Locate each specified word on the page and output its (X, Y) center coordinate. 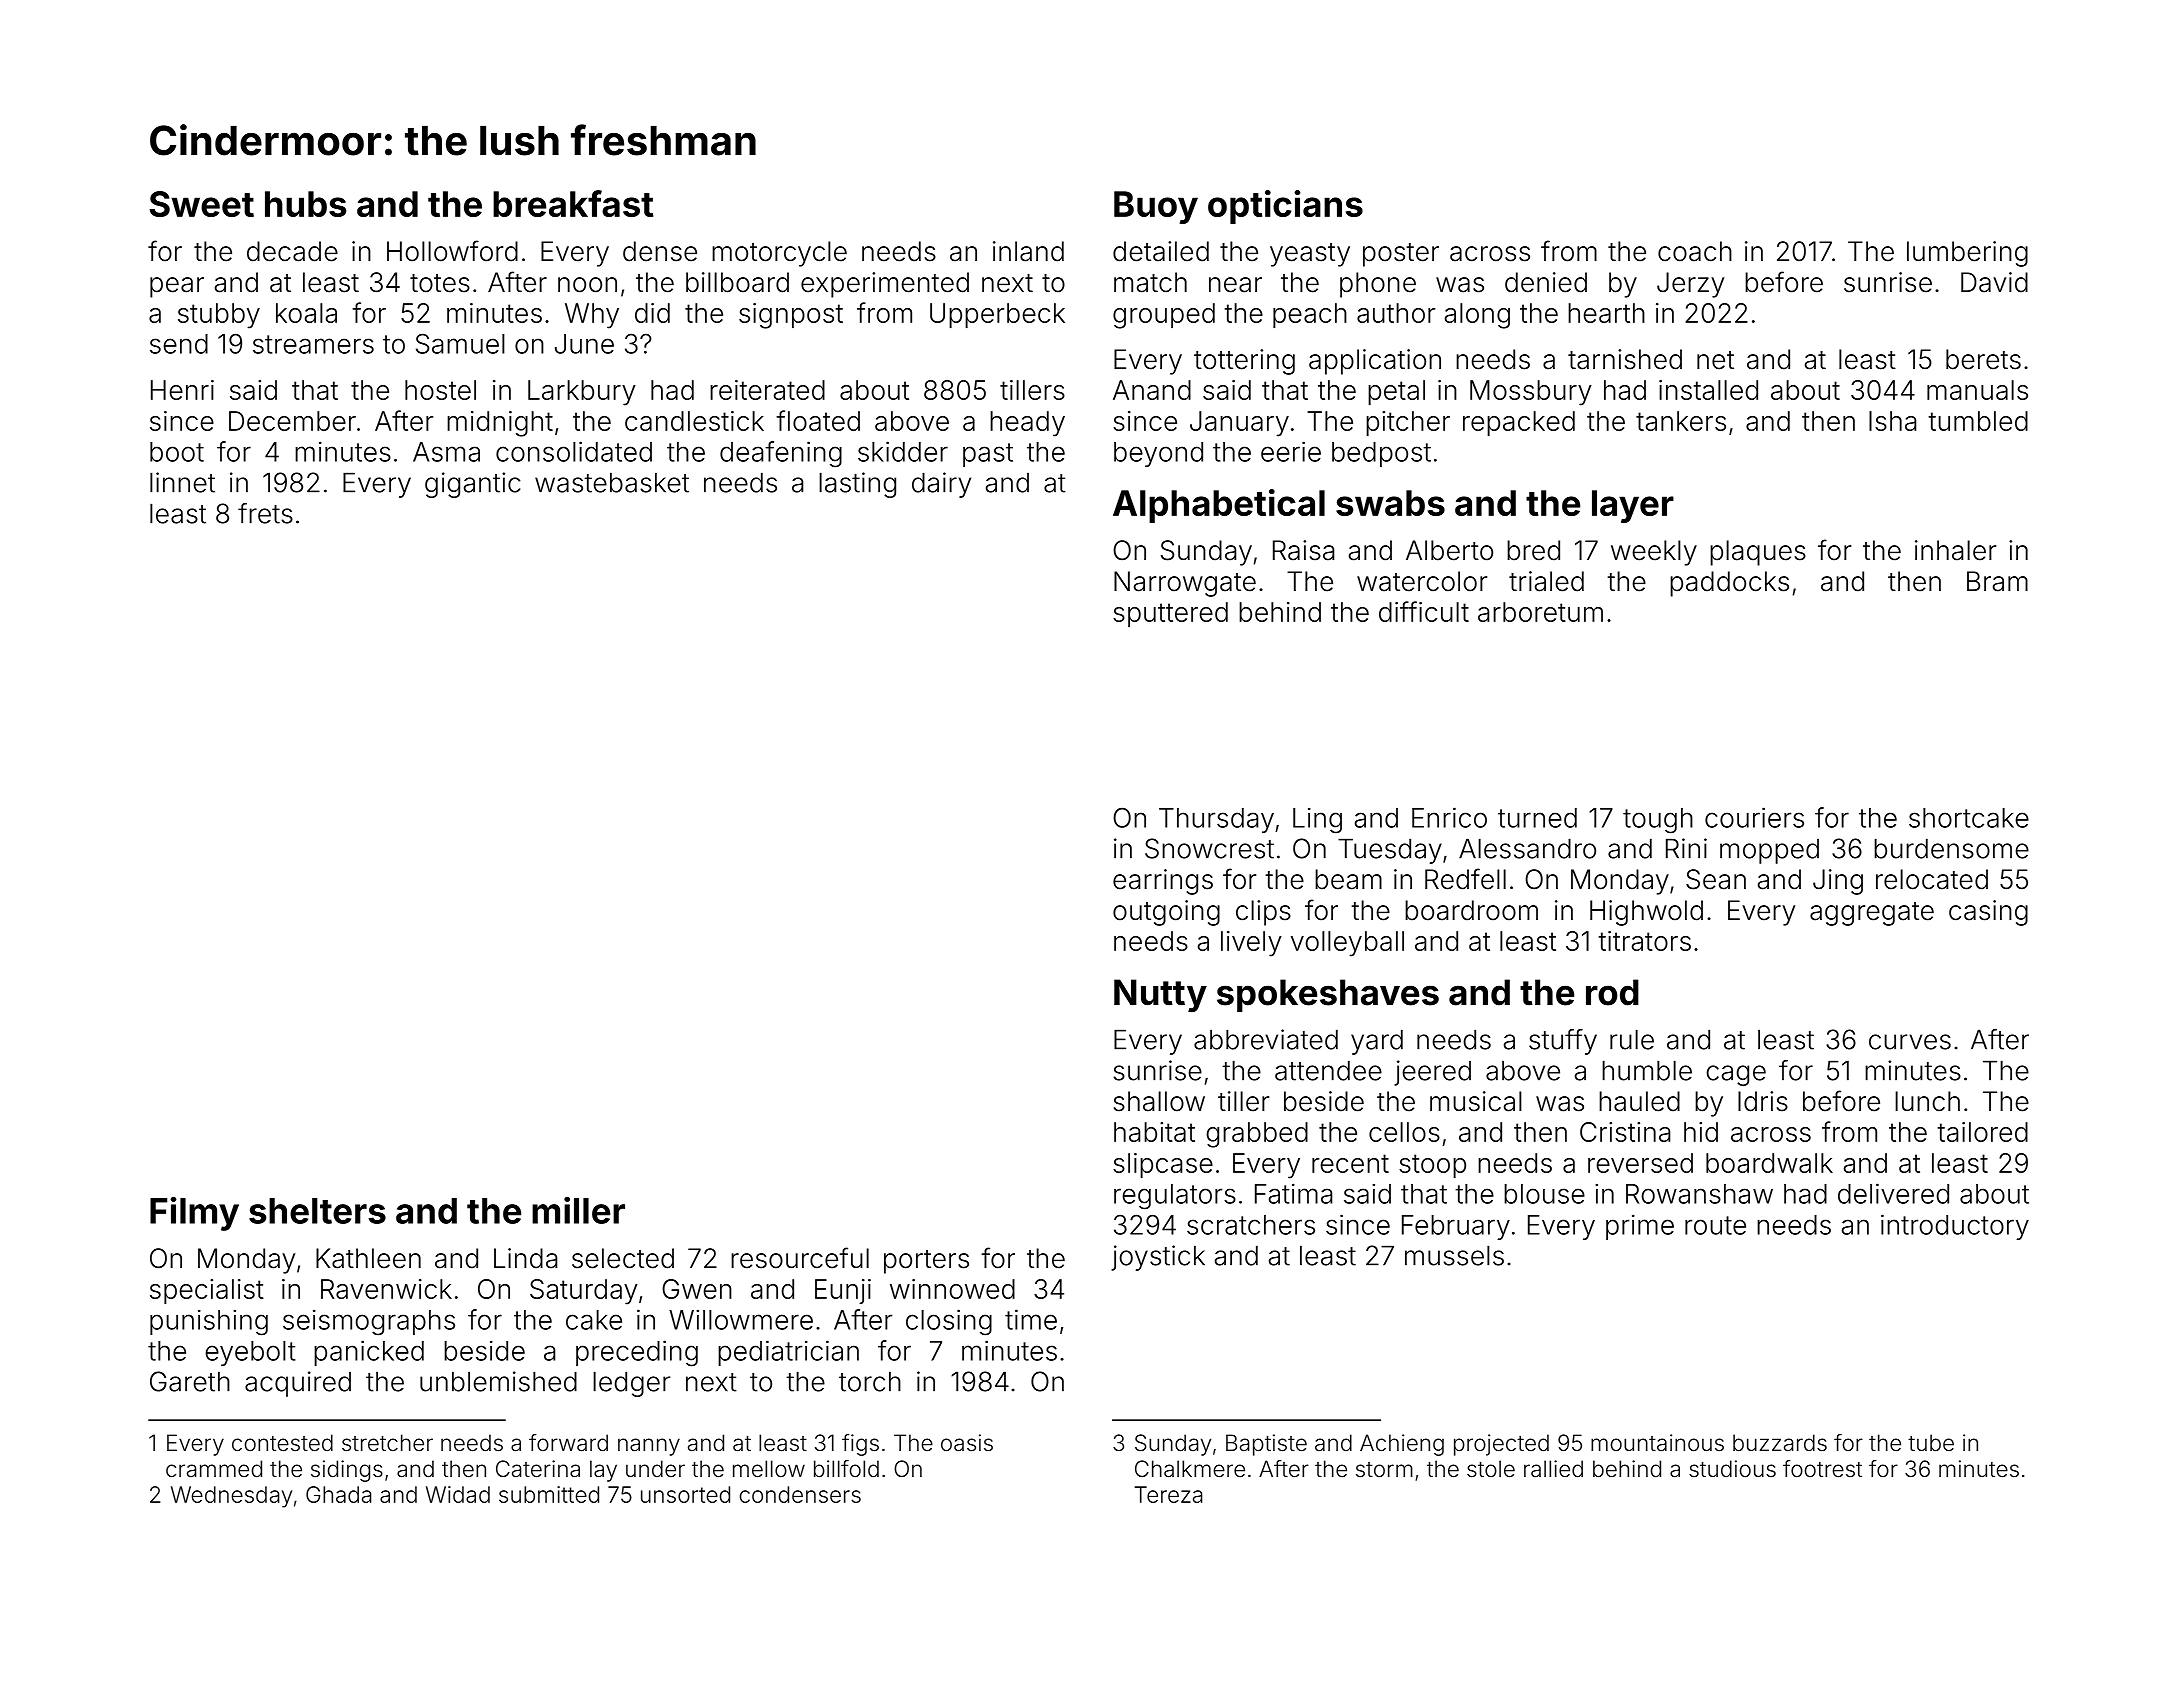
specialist (207, 1291)
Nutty (1160, 995)
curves (1910, 1042)
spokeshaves (1328, 995)
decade (292, 251)
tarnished (1625, 359)
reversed (1640, 1163)
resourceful (800, 1258)
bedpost (1381, 454)
